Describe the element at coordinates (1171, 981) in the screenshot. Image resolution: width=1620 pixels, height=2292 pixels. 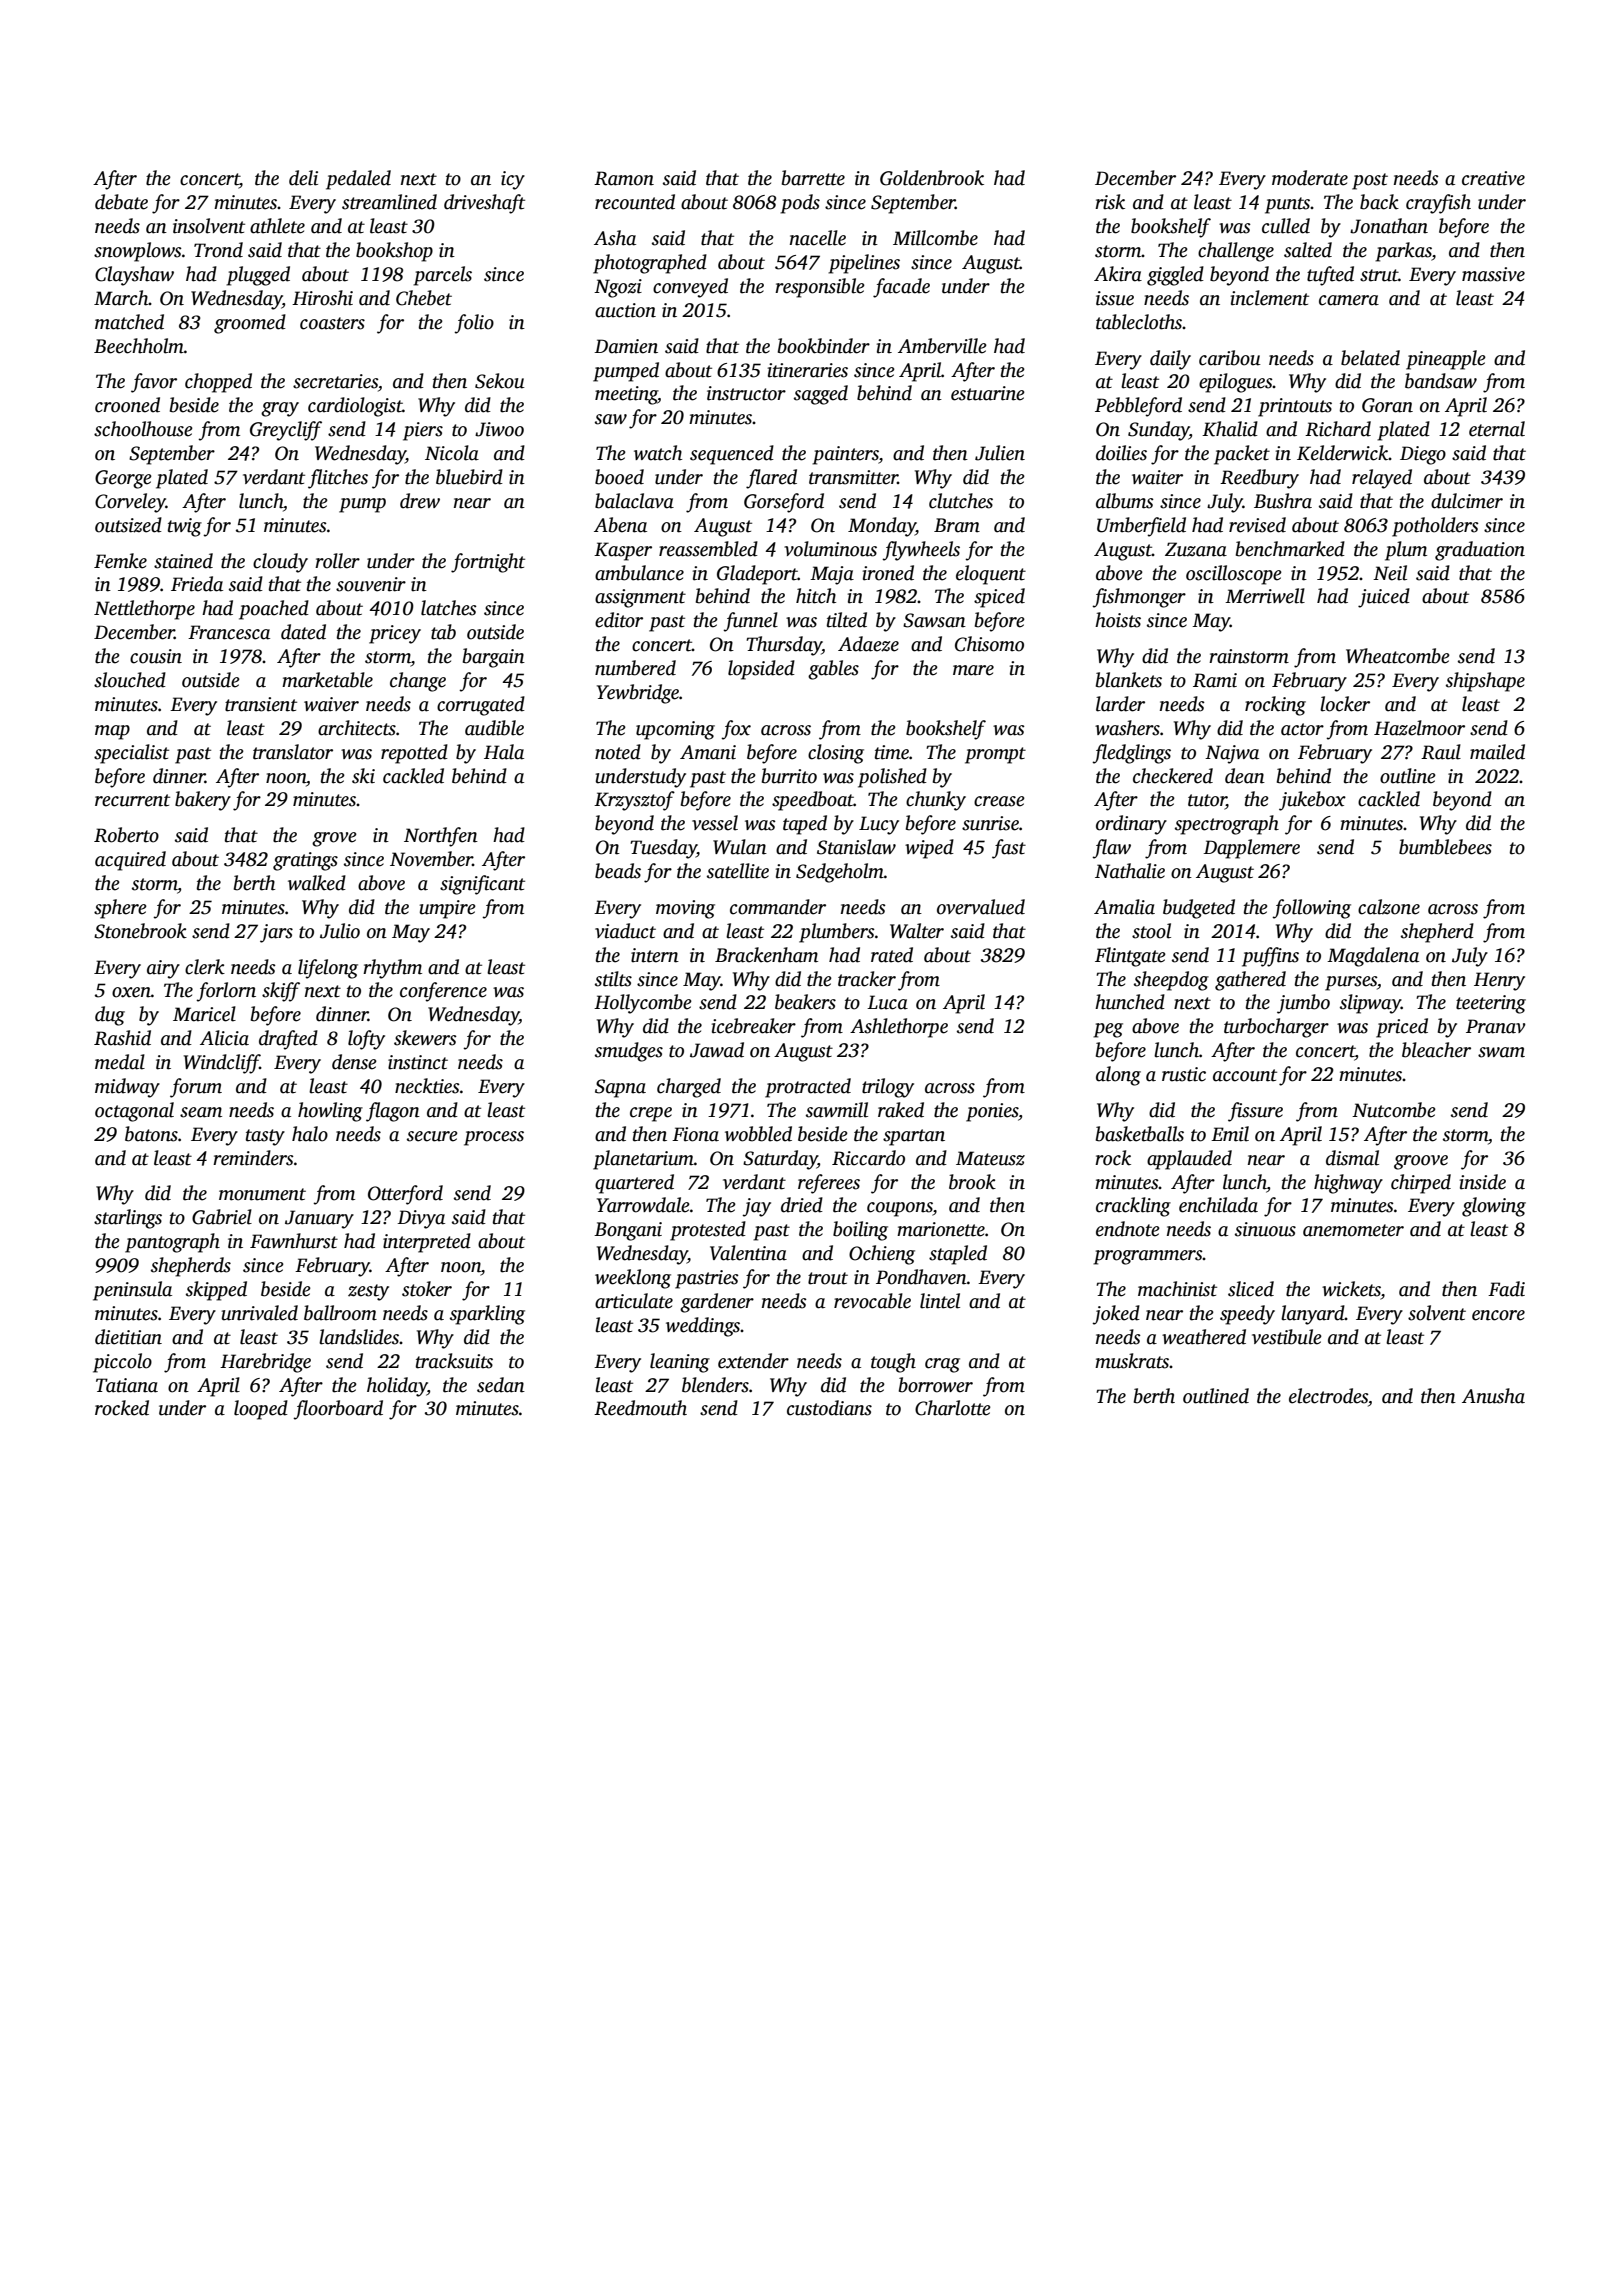
I see `sheepdog` at that location.
